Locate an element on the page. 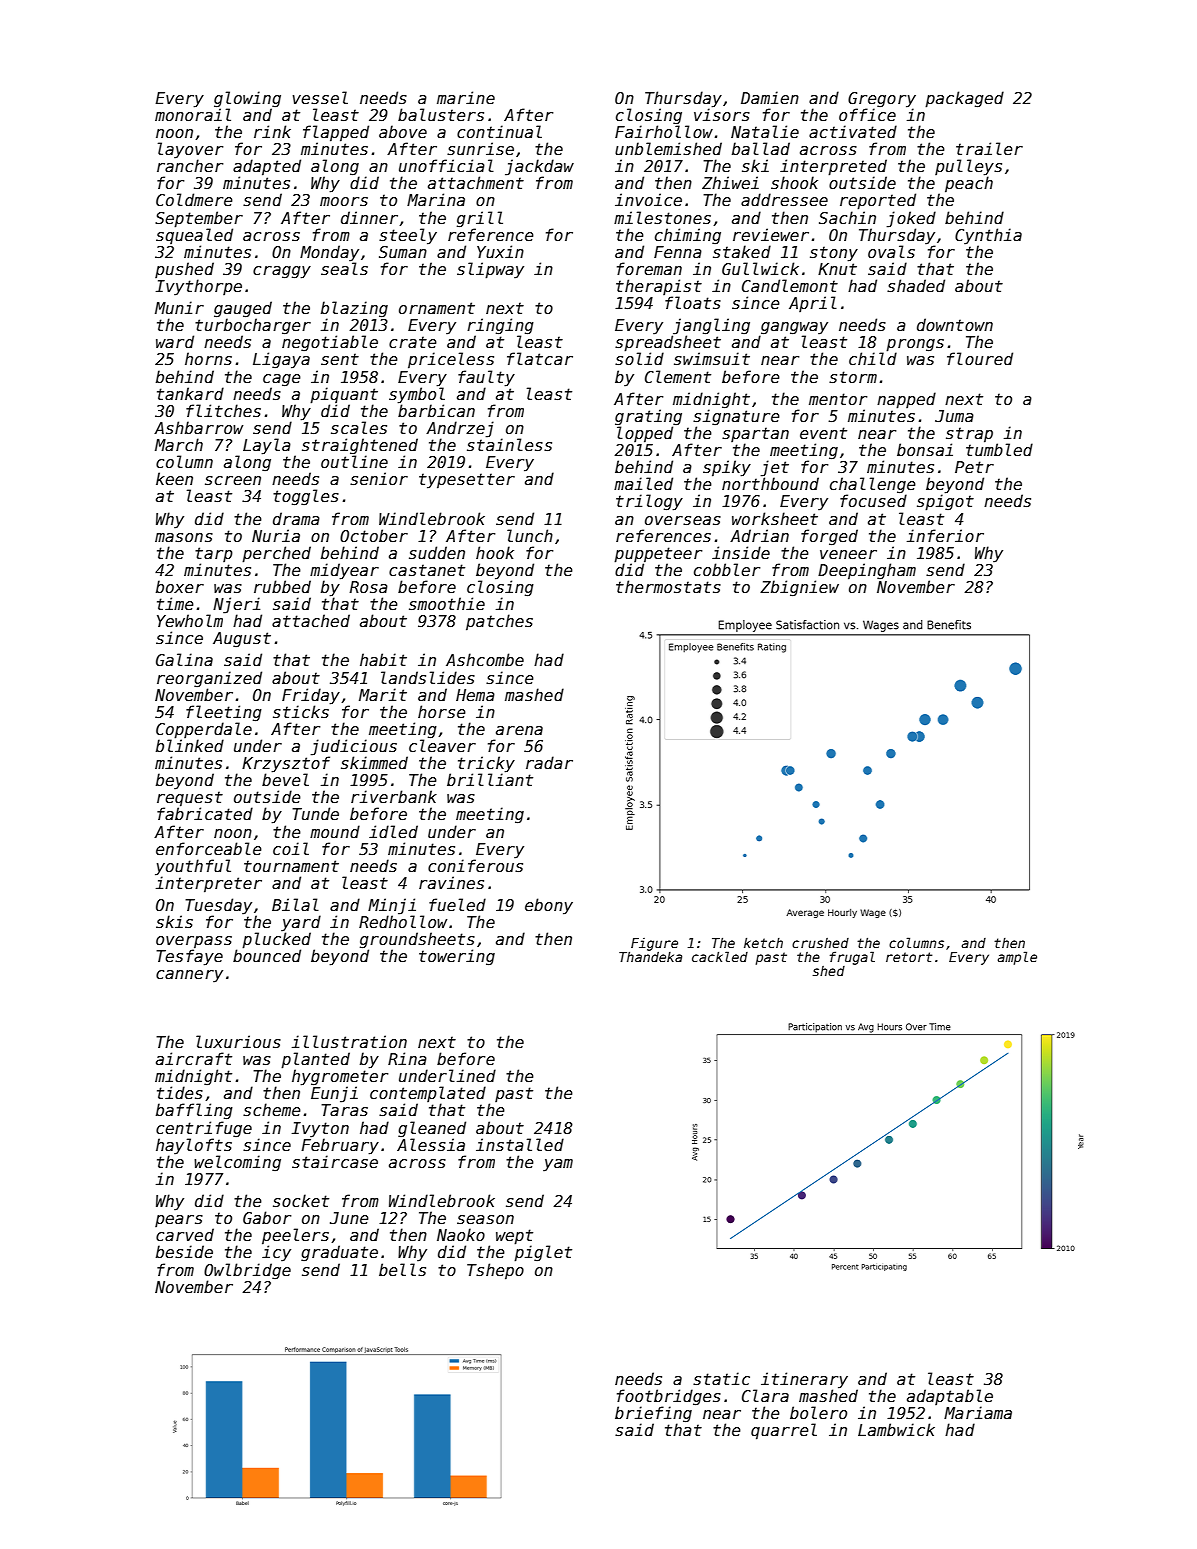 The width and height of the document is (1197, 1549). Cynthia is located at coordinates (988, 236).
